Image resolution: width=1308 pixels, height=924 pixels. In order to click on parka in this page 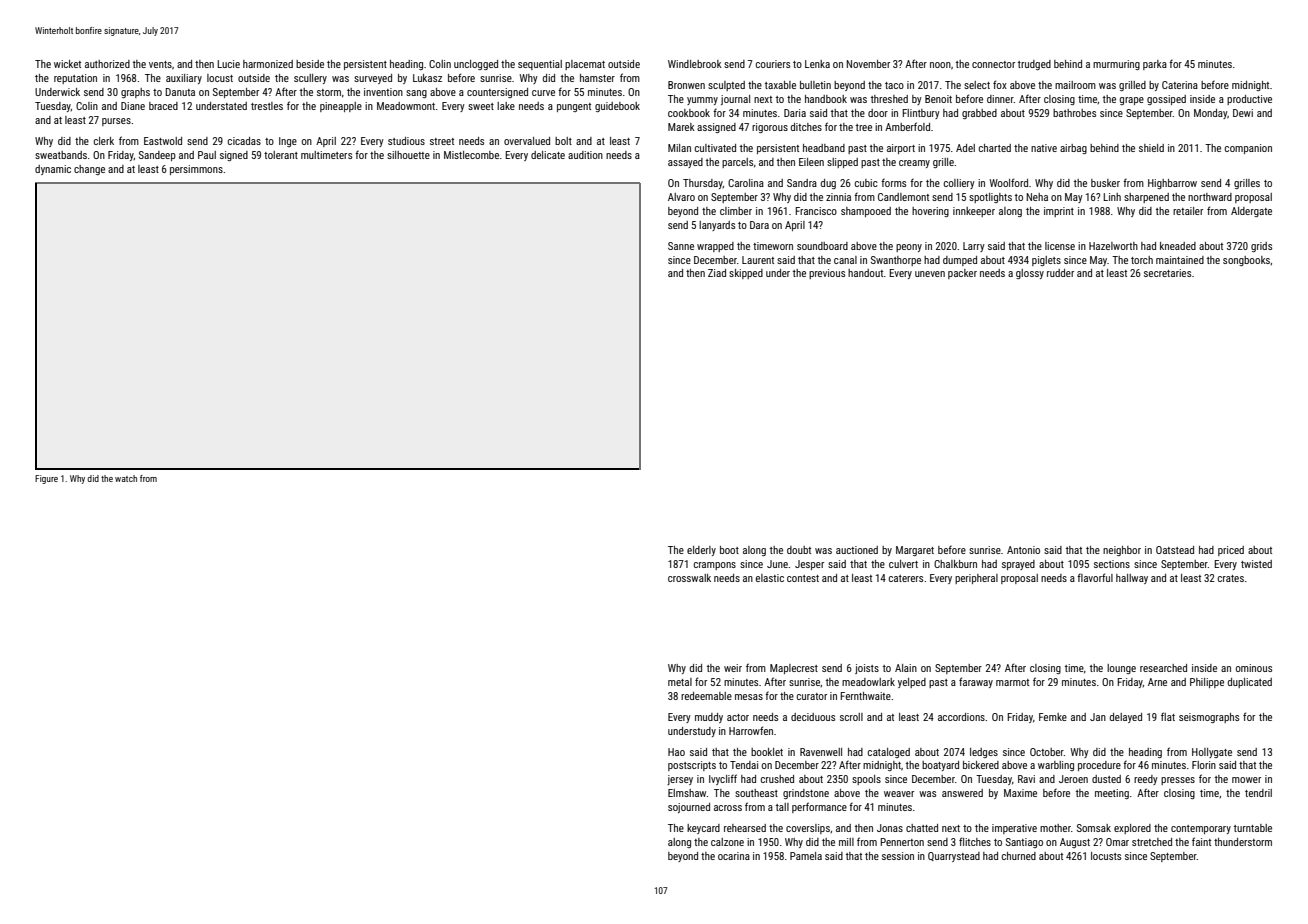, I will do `click(1155, 65)`.
